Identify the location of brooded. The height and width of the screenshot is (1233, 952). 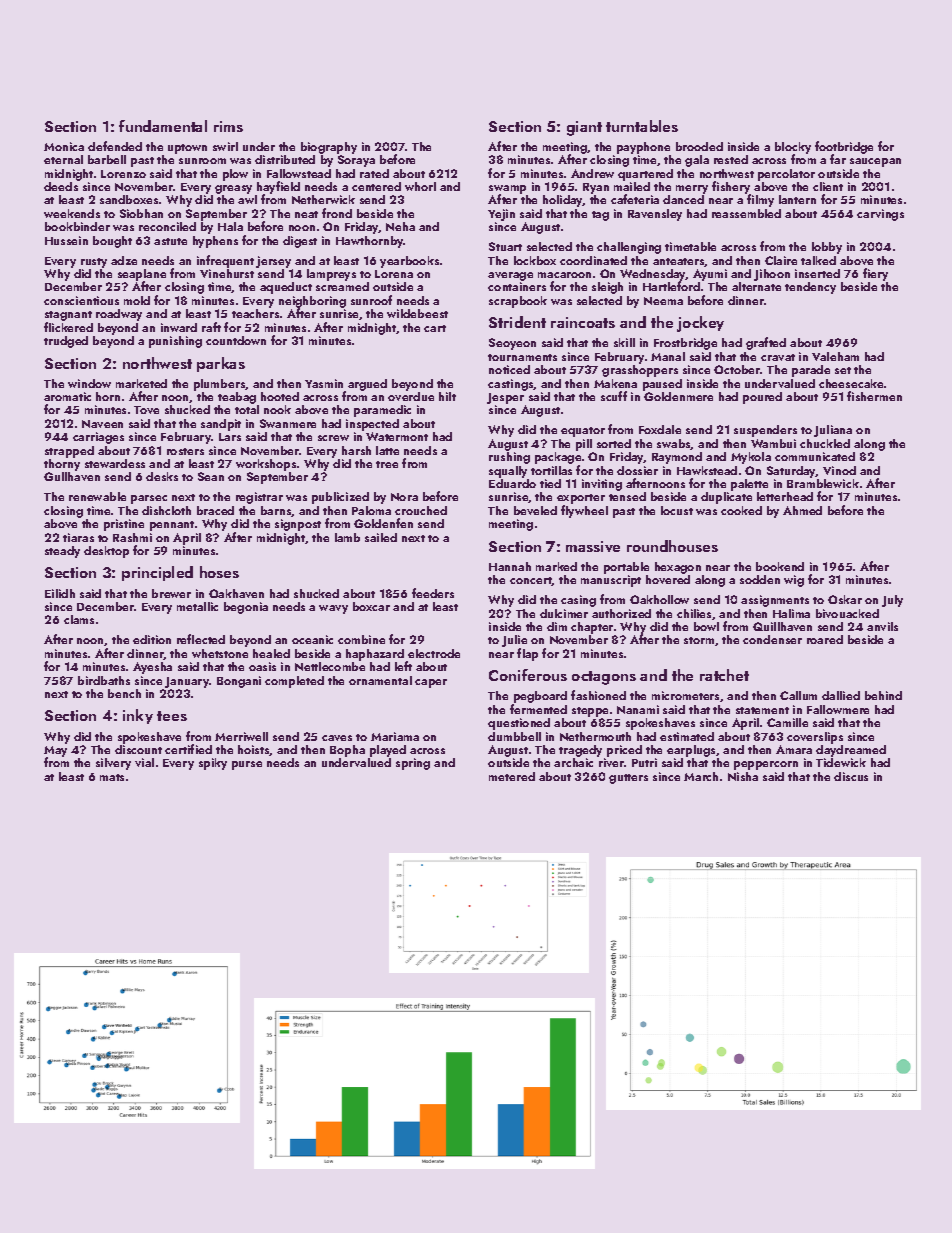
(699, 146).
